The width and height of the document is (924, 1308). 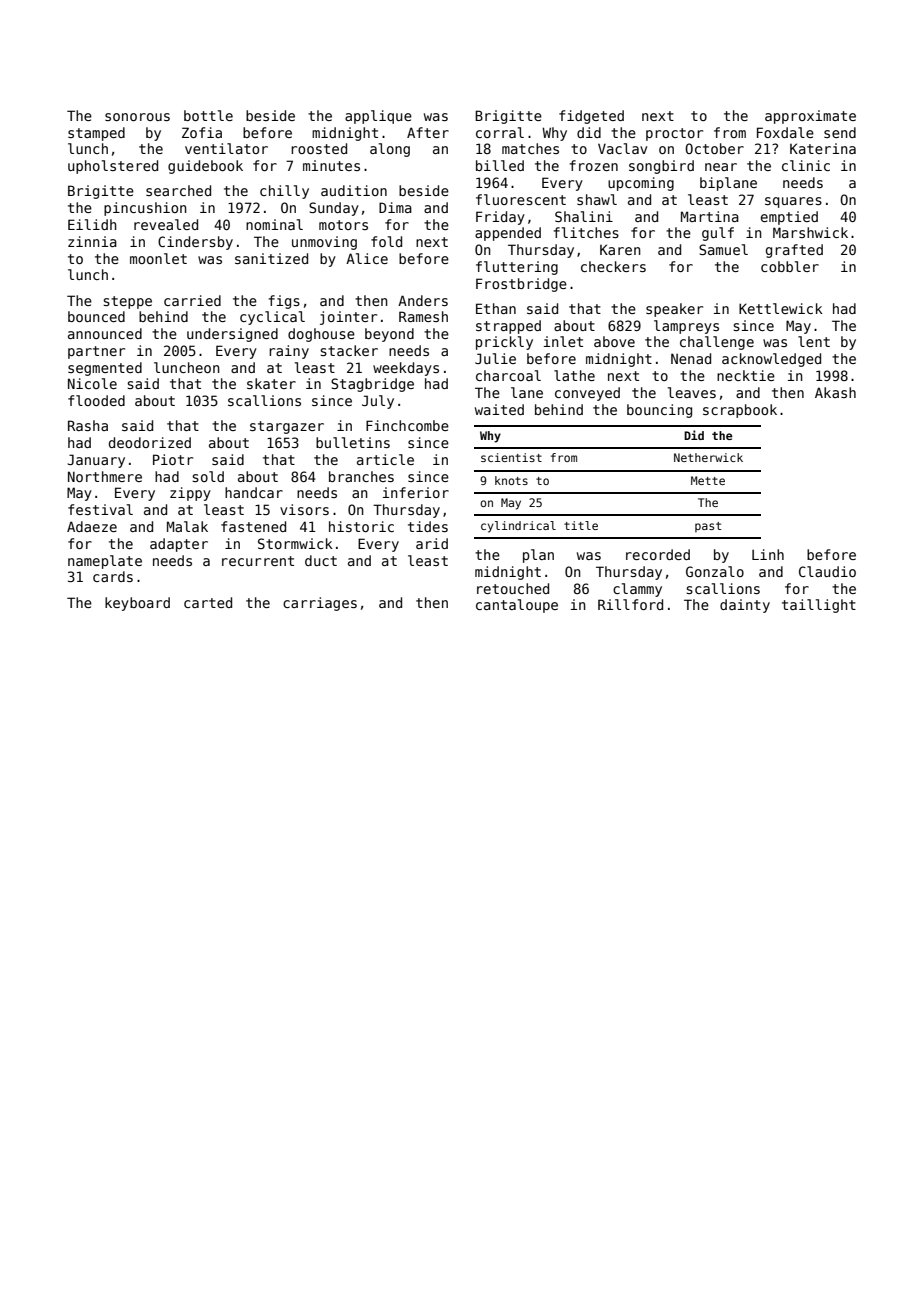 I want to click on Rillford, so click(x=630, y=604).
